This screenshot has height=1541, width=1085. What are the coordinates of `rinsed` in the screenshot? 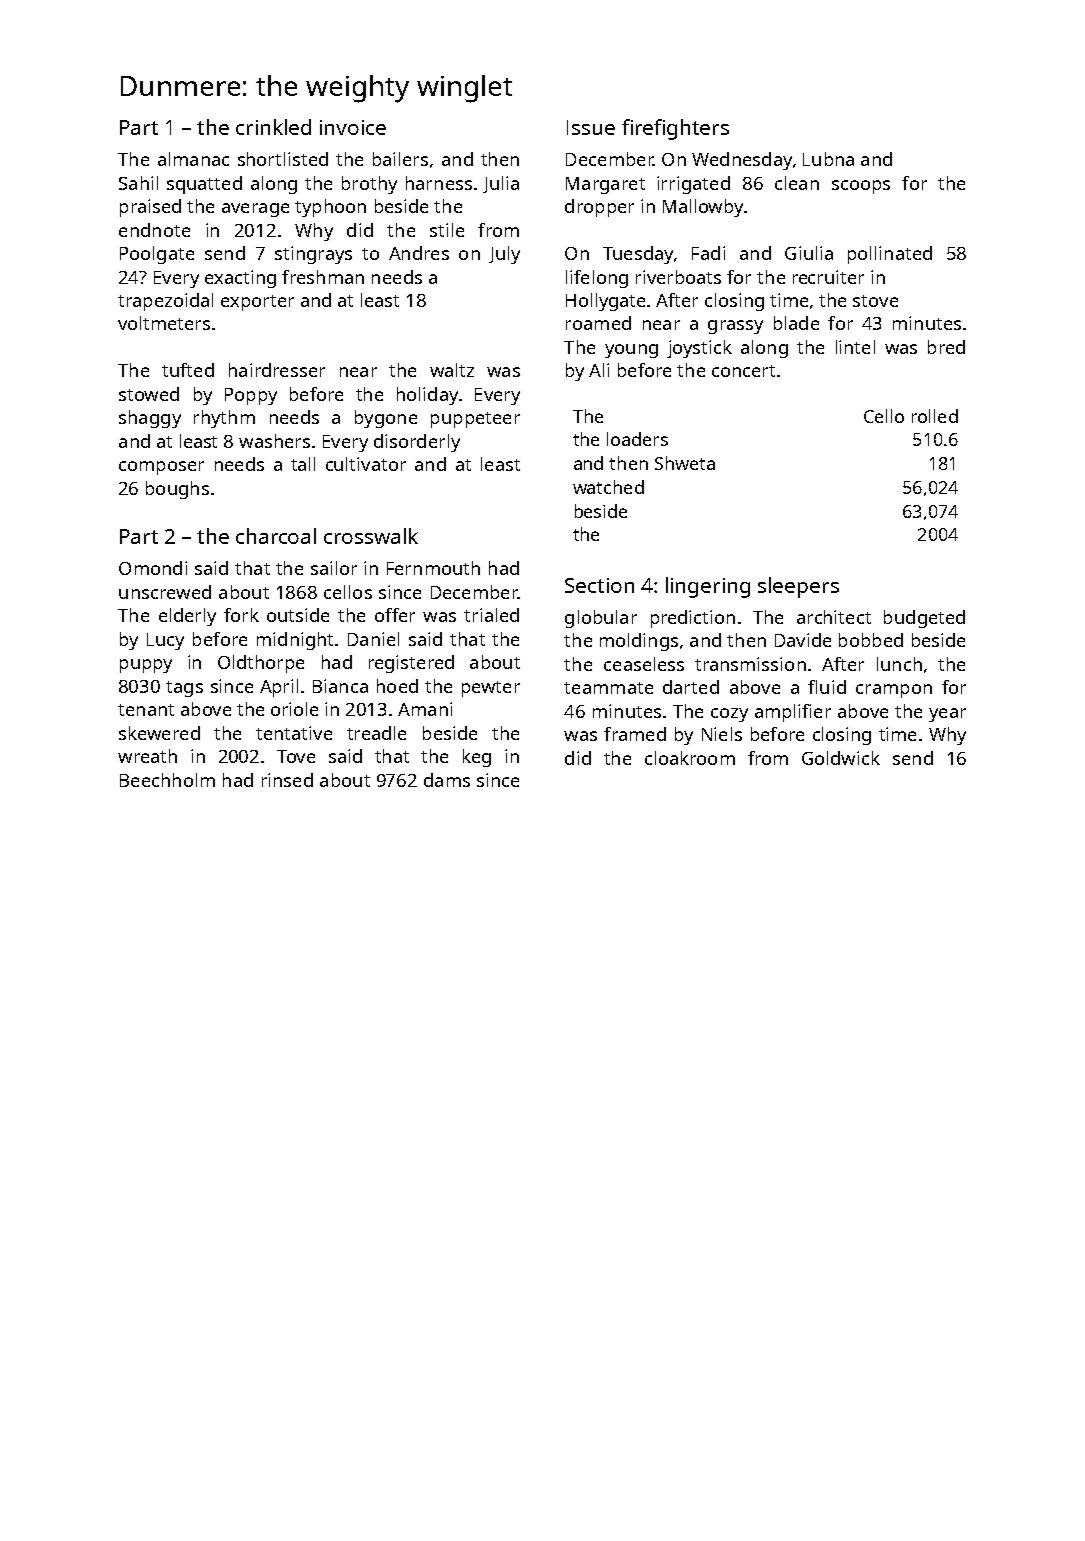 It's located at (287, 780).
